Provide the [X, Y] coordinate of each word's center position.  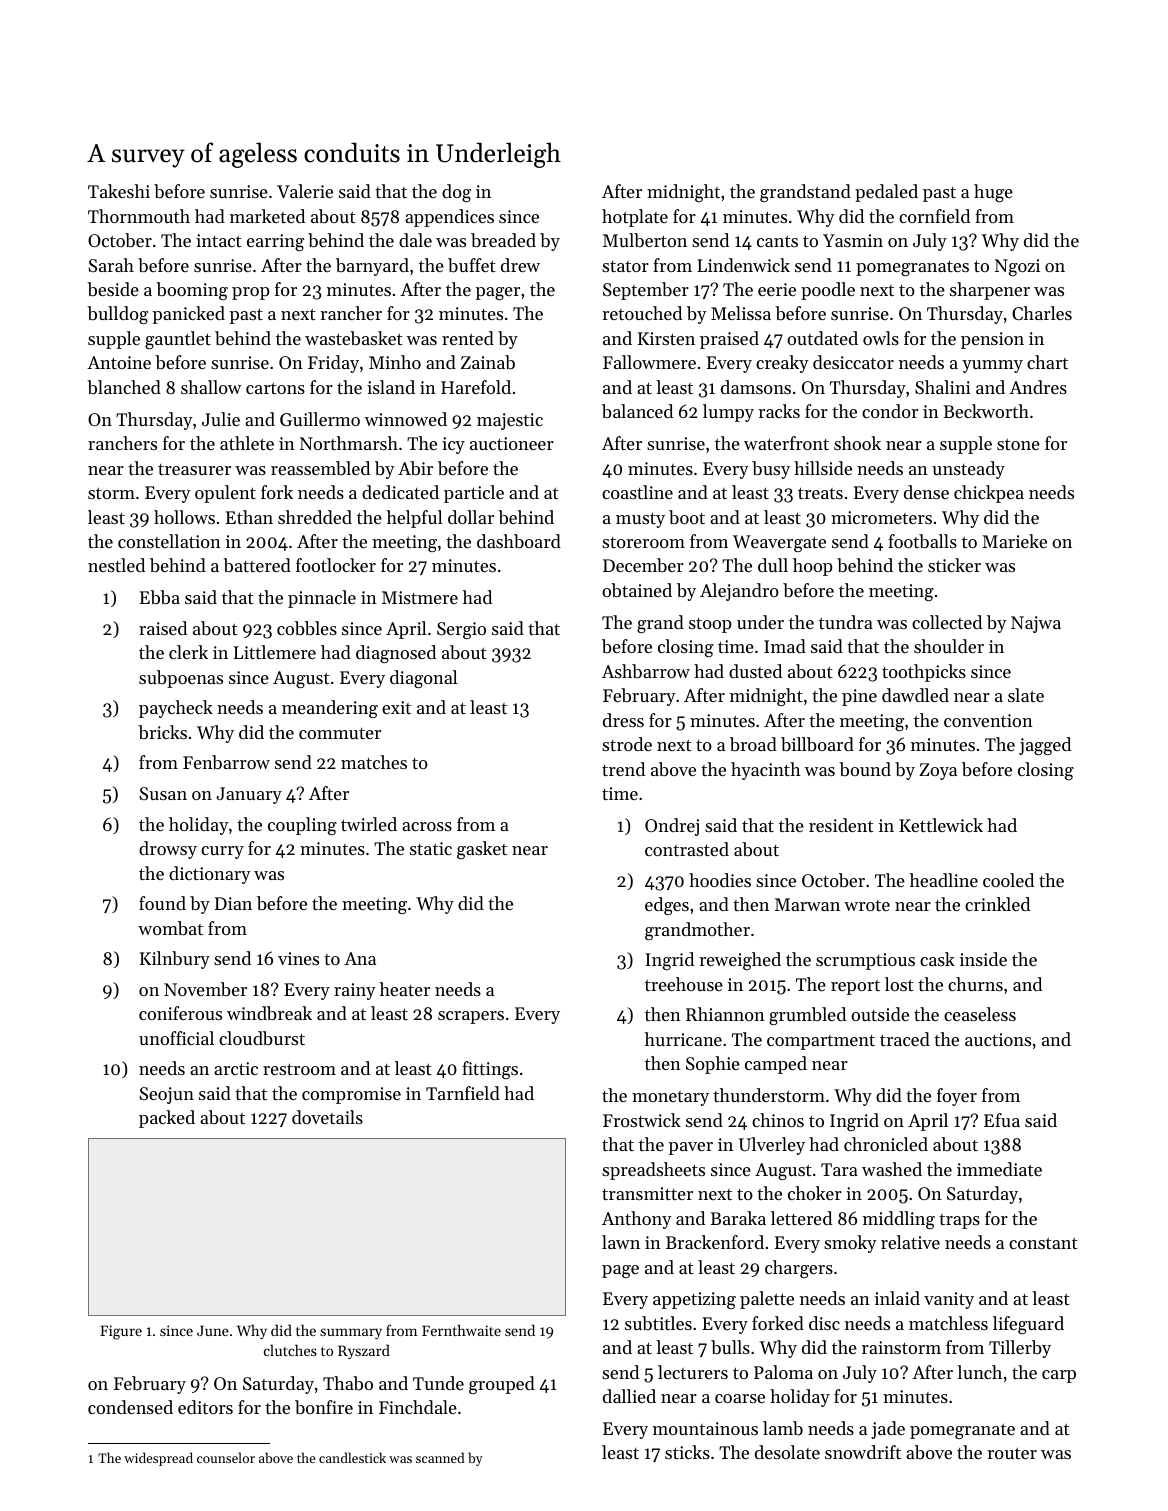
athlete [247, 443]
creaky [782, 364]
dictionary [210, 875]
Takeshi [119, 191]
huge [993, 193]
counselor [226, 1457]
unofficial [176, 1038]
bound [865, 769]
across [427, 826]
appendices [449, 218]
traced [905, 1039]
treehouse [684, 984]
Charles [1042, 313]
